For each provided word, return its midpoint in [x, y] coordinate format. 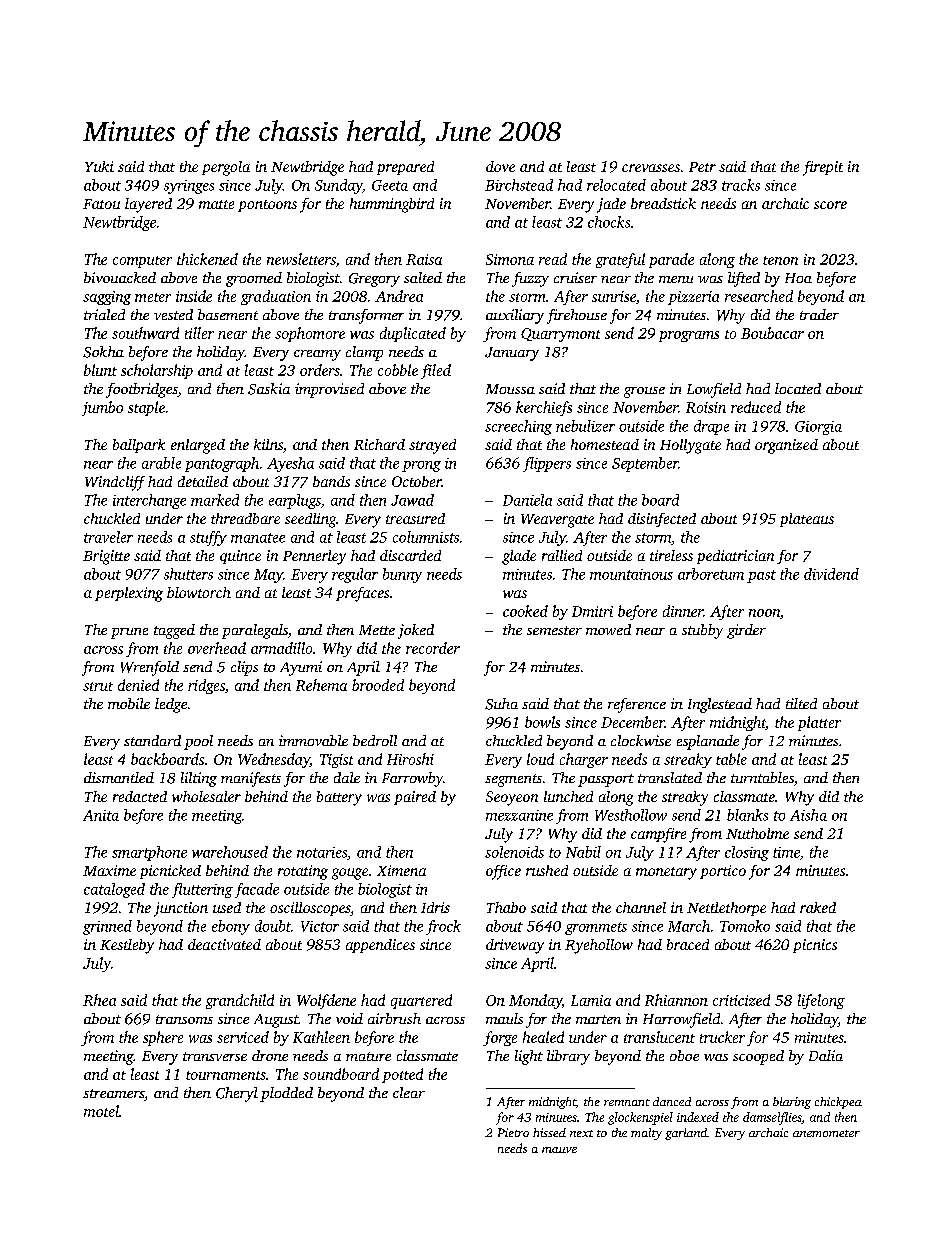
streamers [113, 1093]
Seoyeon [512, 798]
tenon [780, 260]
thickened [207, 259]
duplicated [413, 334]
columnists [426, 537]
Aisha [808, 815]
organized [786, 446]
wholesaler [206, 796]
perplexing [129, 594]
